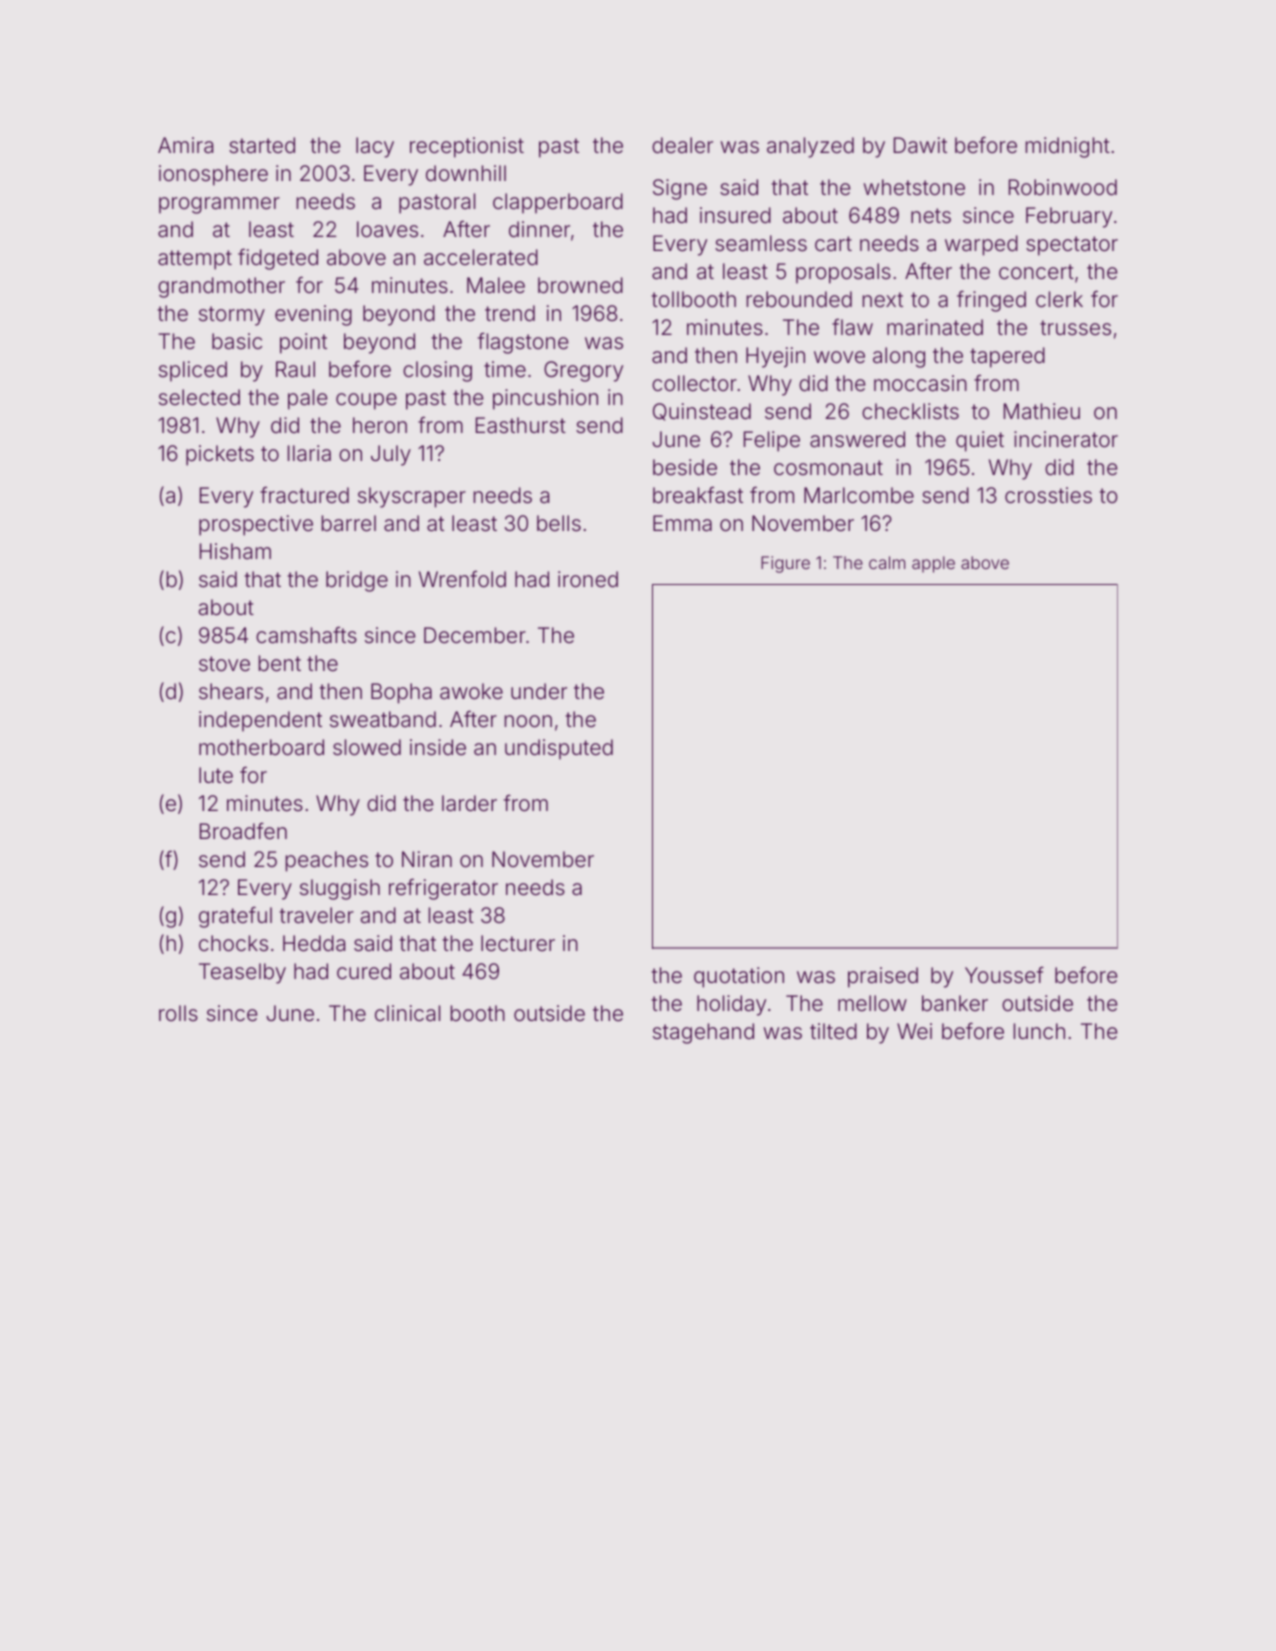 This image has width=1276, height=1651. What do you see at coordinates (469, 803) in the image?
I see `larder` at bounding box center [469, 803].
